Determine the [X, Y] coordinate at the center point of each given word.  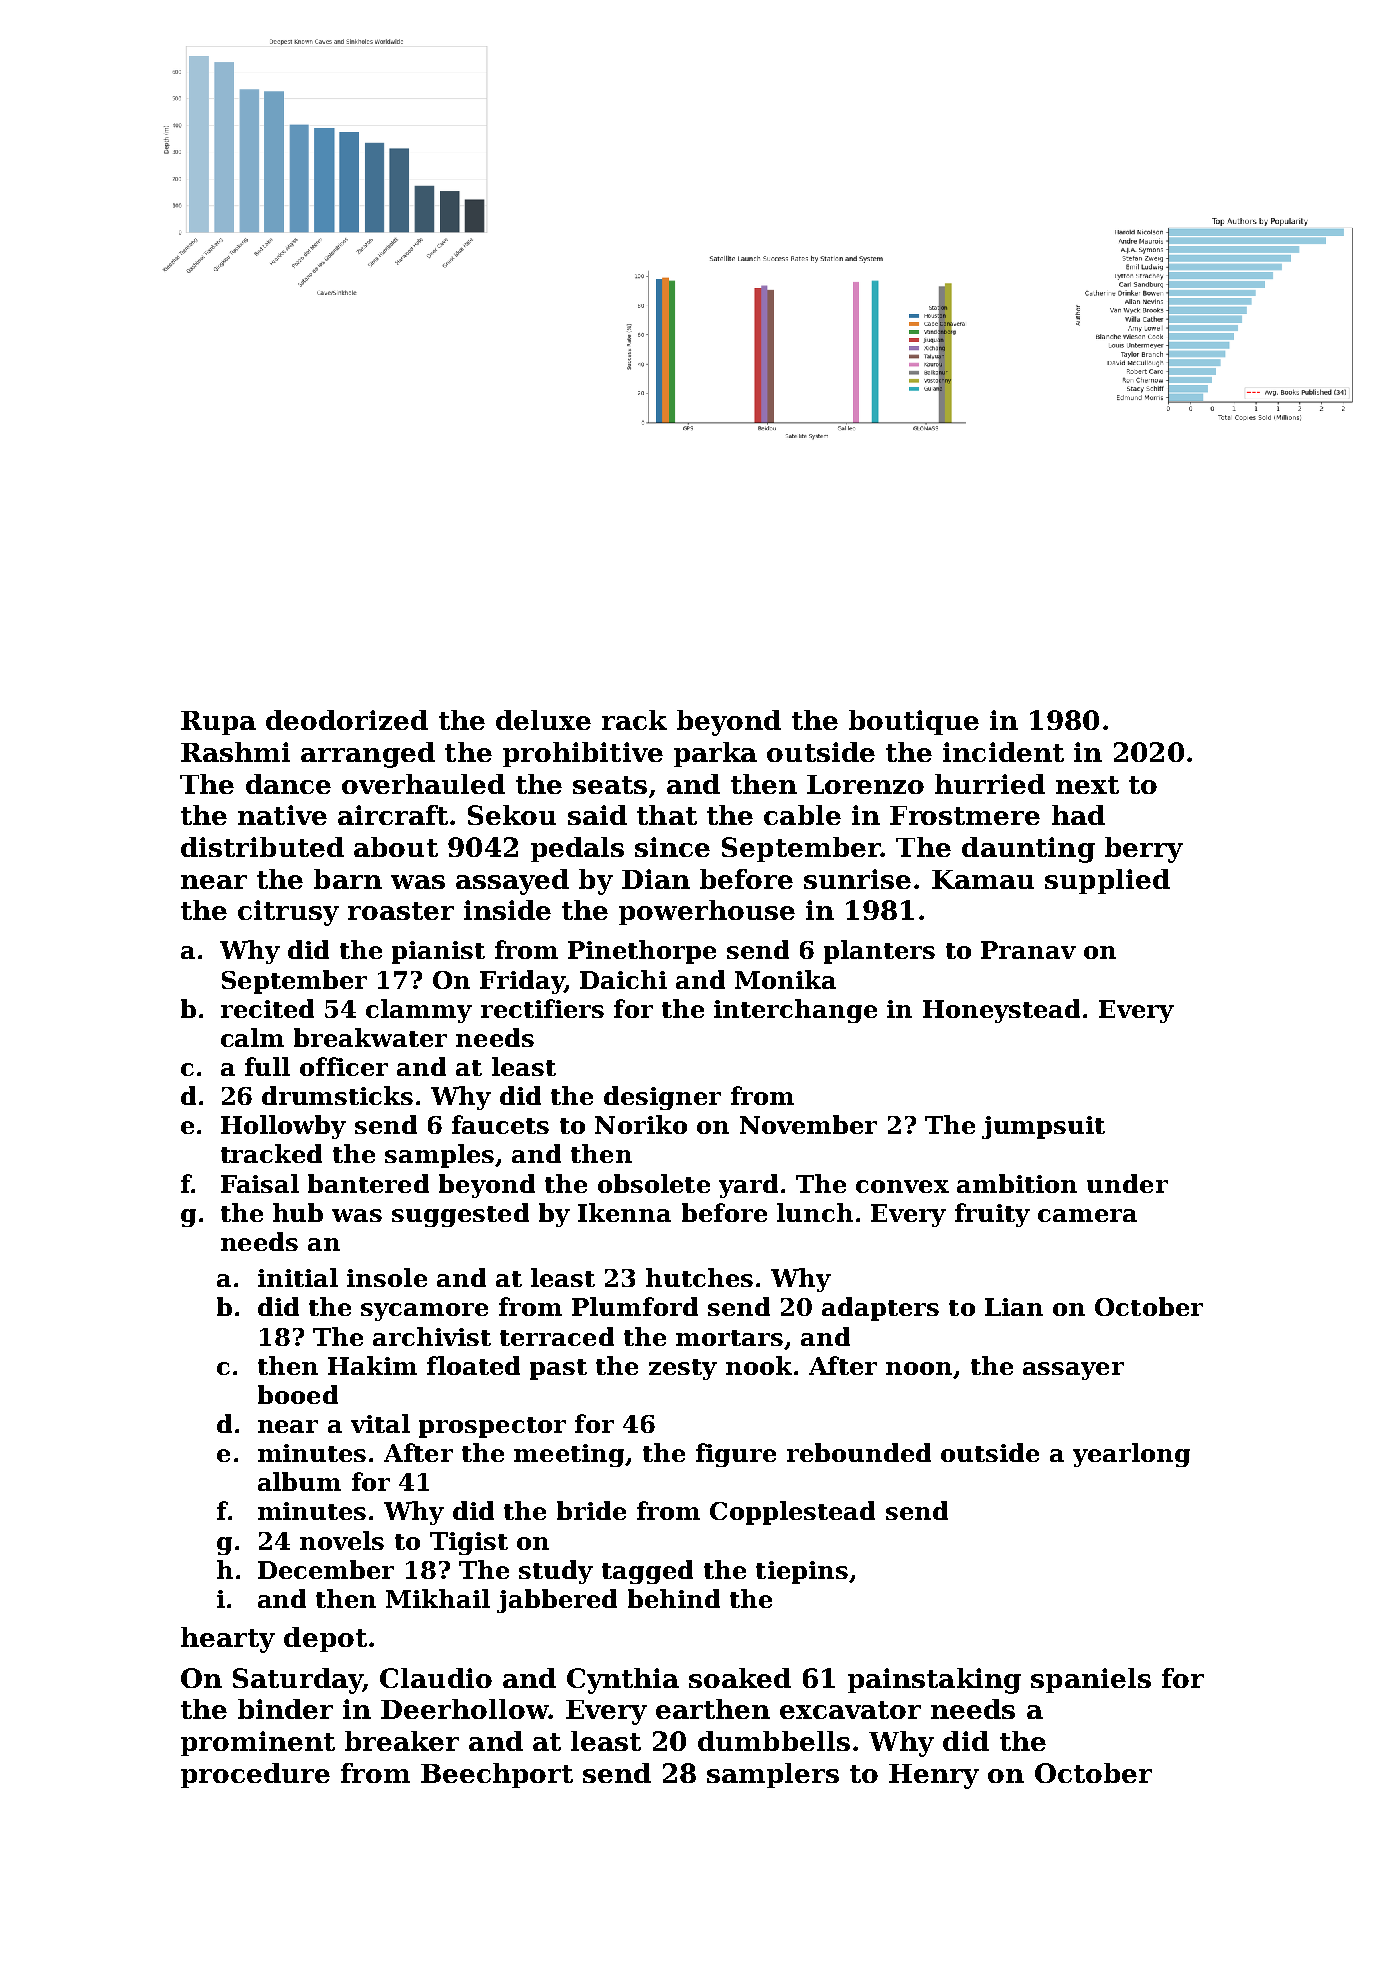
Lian [1014, 1307]
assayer [1073, 1371]
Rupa [218, 723]
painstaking [934, 1681]
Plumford [635, 1306]
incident [1003, 752]
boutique [914, 722]
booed [298, 1394]
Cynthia [623, 1681]
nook [759, 1365]
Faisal [260, 1183]
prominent [258, 1743]
